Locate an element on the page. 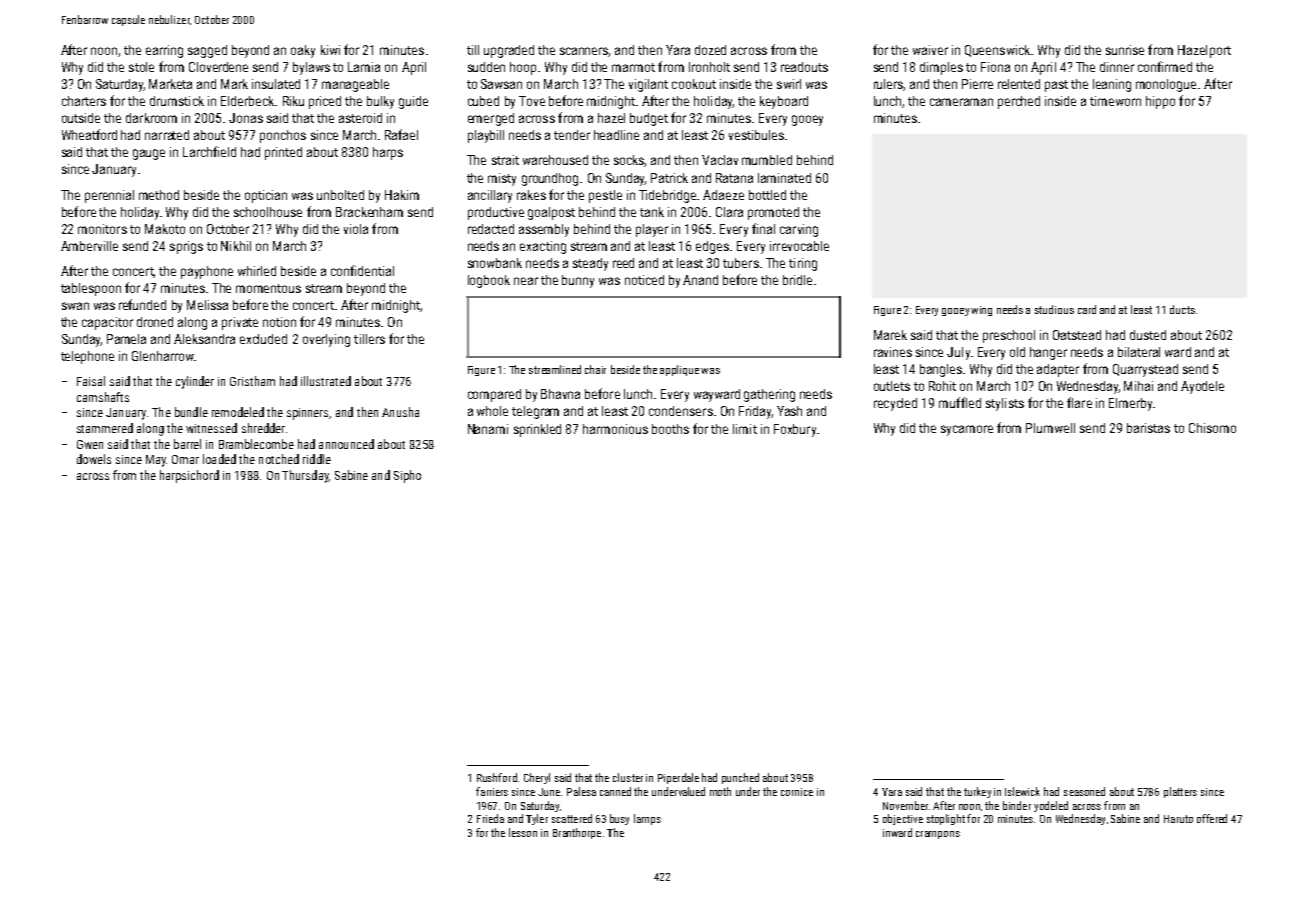 The height and width of the document is (924, 1308). applique is located at coordinates (679, 370).
